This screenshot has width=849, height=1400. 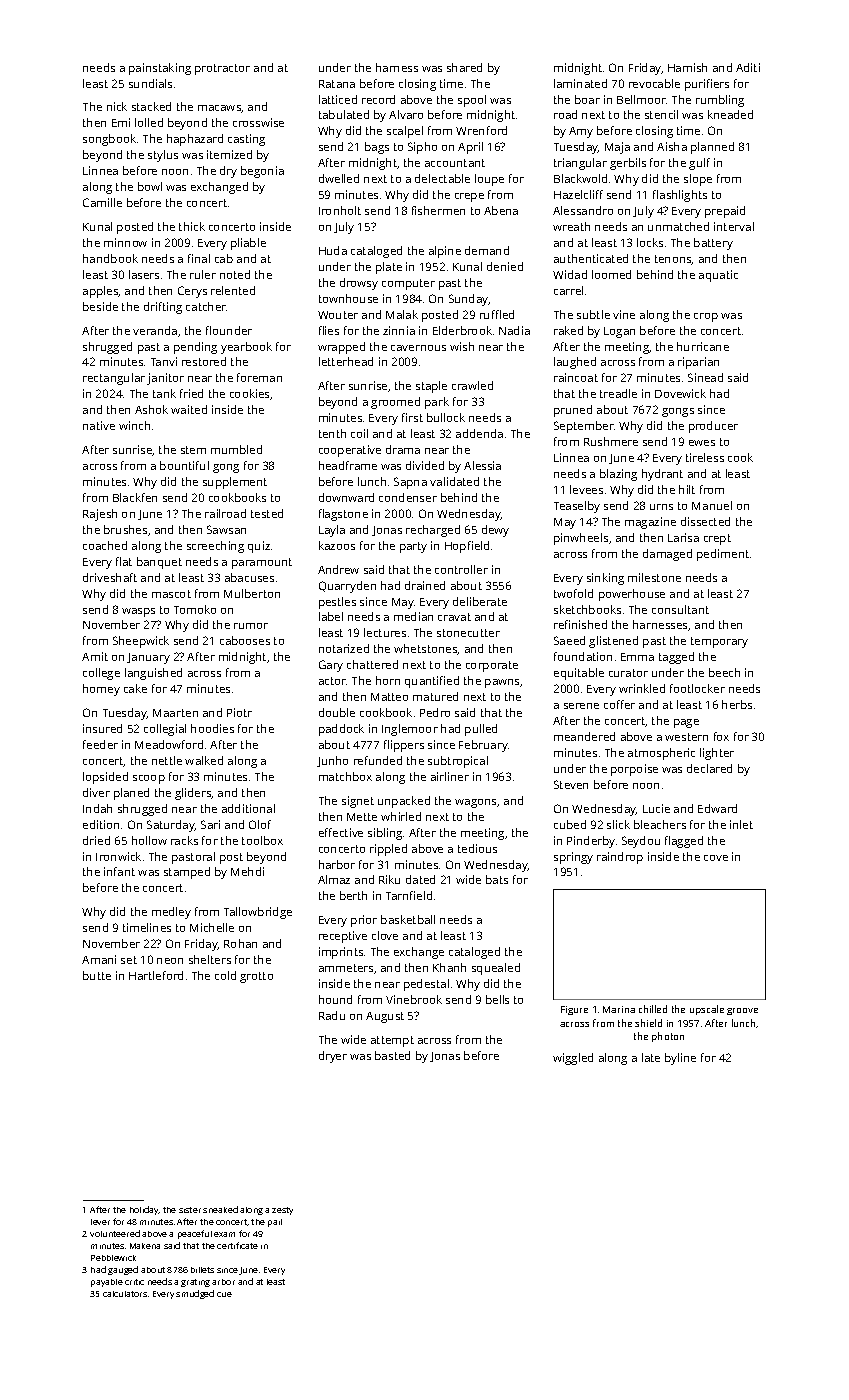 I want to click on painstaking, so click(x=160, y=69).
